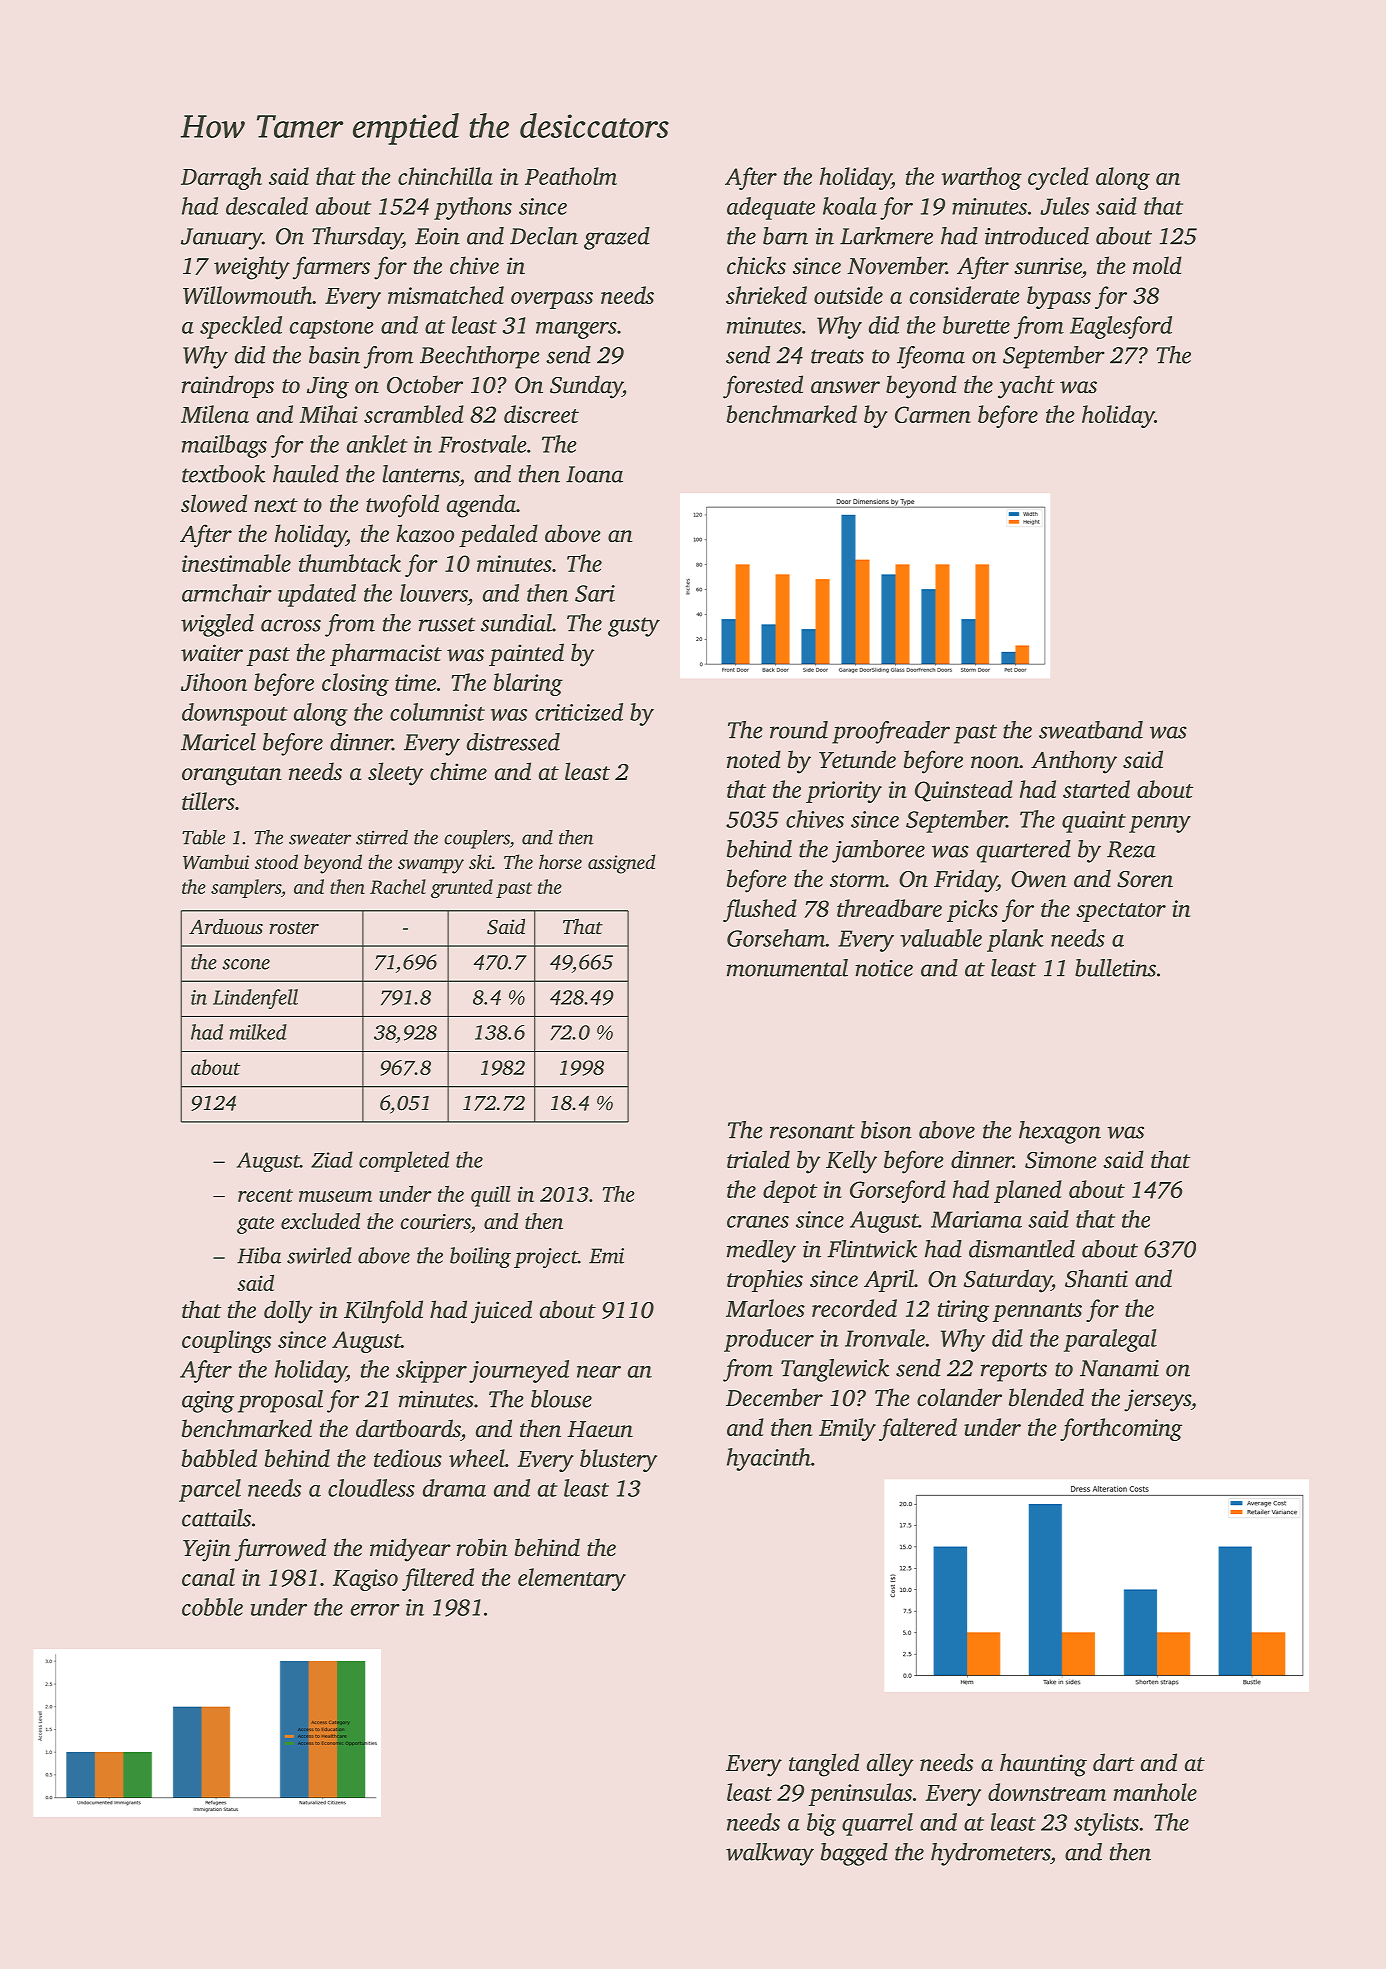  I want to click on penny, so click(1160, 824).
